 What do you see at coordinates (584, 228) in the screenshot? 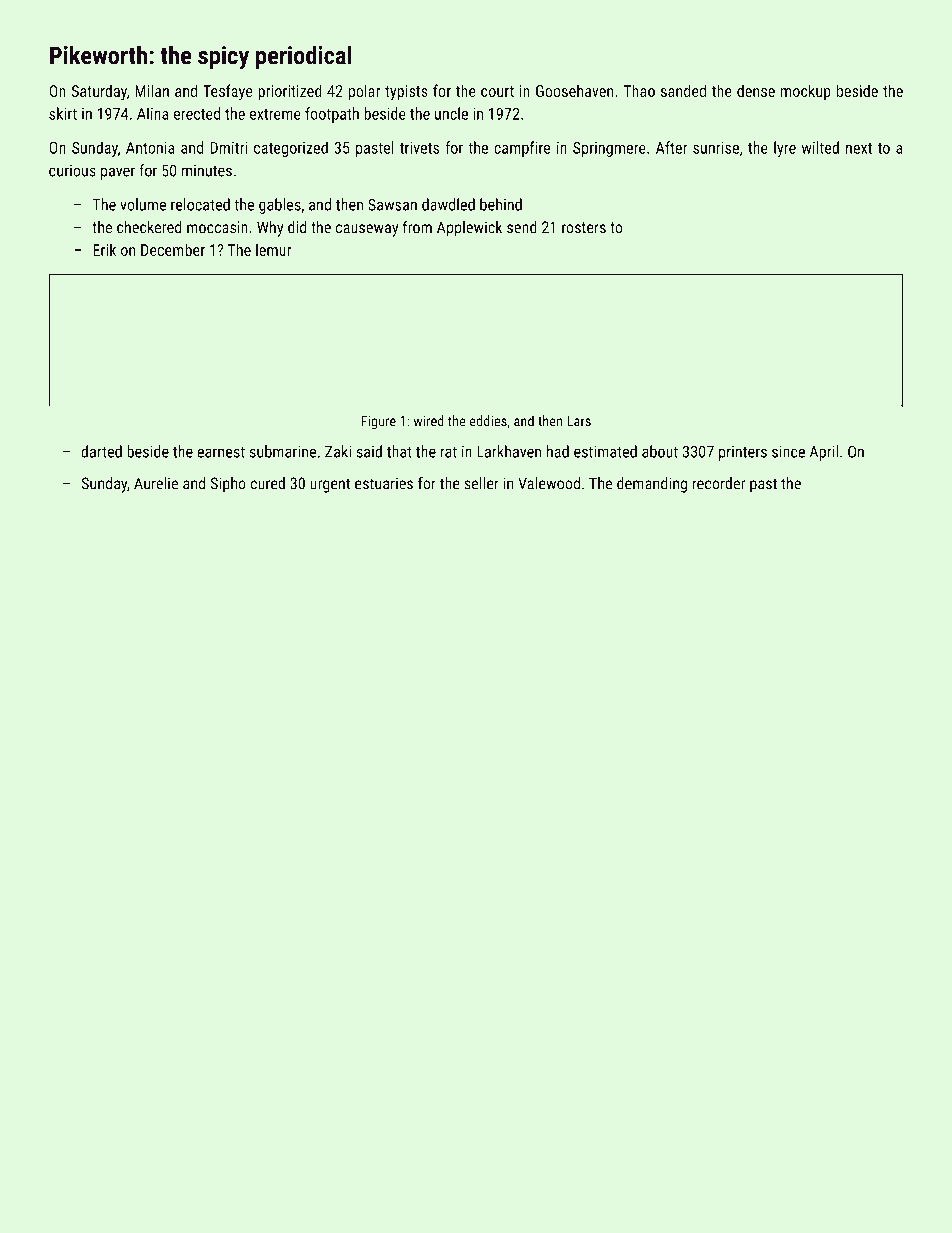
I see `rosters` at bounding box center [584, 228].
